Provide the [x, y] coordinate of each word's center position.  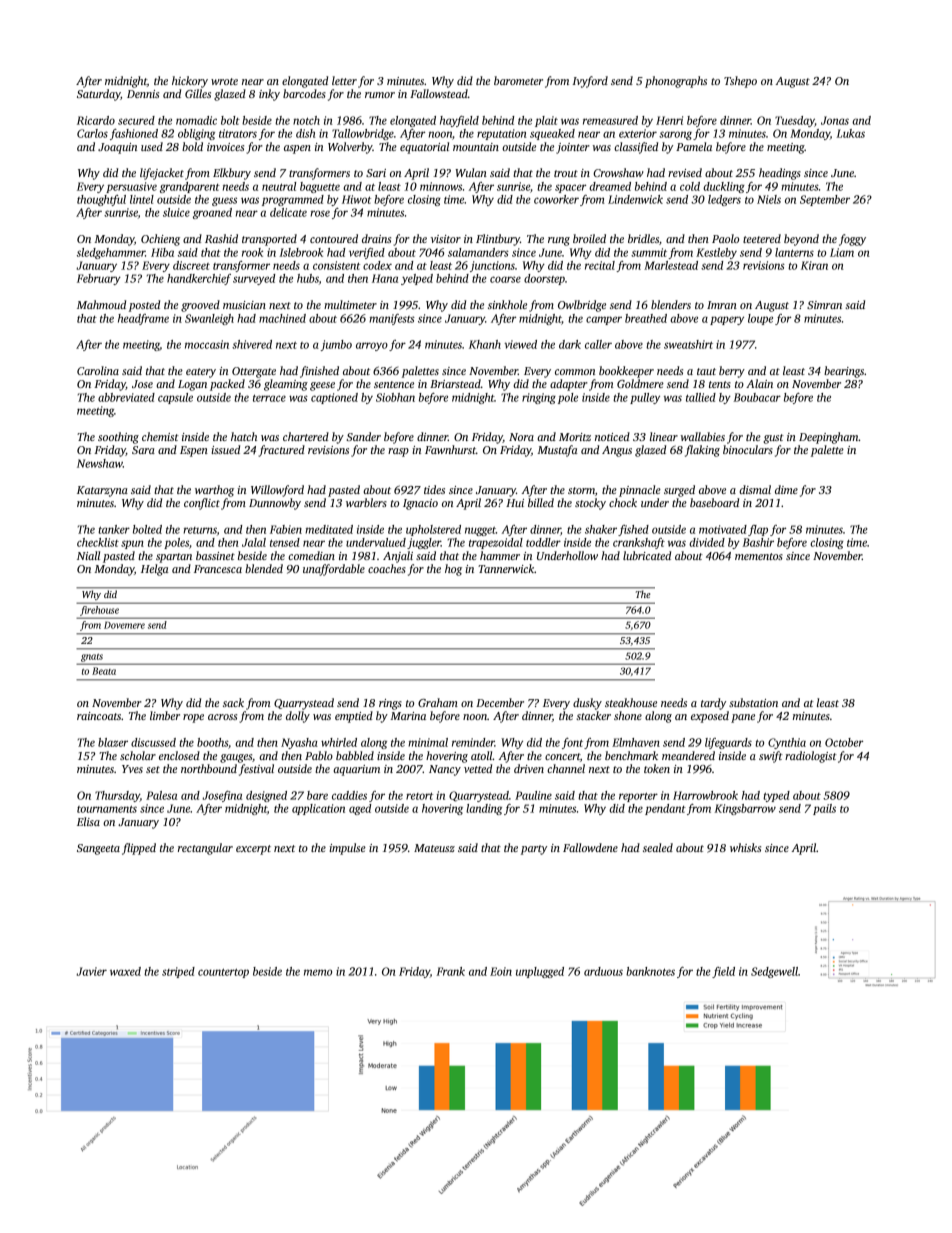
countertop [223, 973]
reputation [502, 134]
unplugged [540, 972]
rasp [398, 452]
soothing [118, 438]
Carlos [92, 133]
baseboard [714, 502]
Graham [438, 702]
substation [753, 702]
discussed [153, 742]
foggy [852, 240]
